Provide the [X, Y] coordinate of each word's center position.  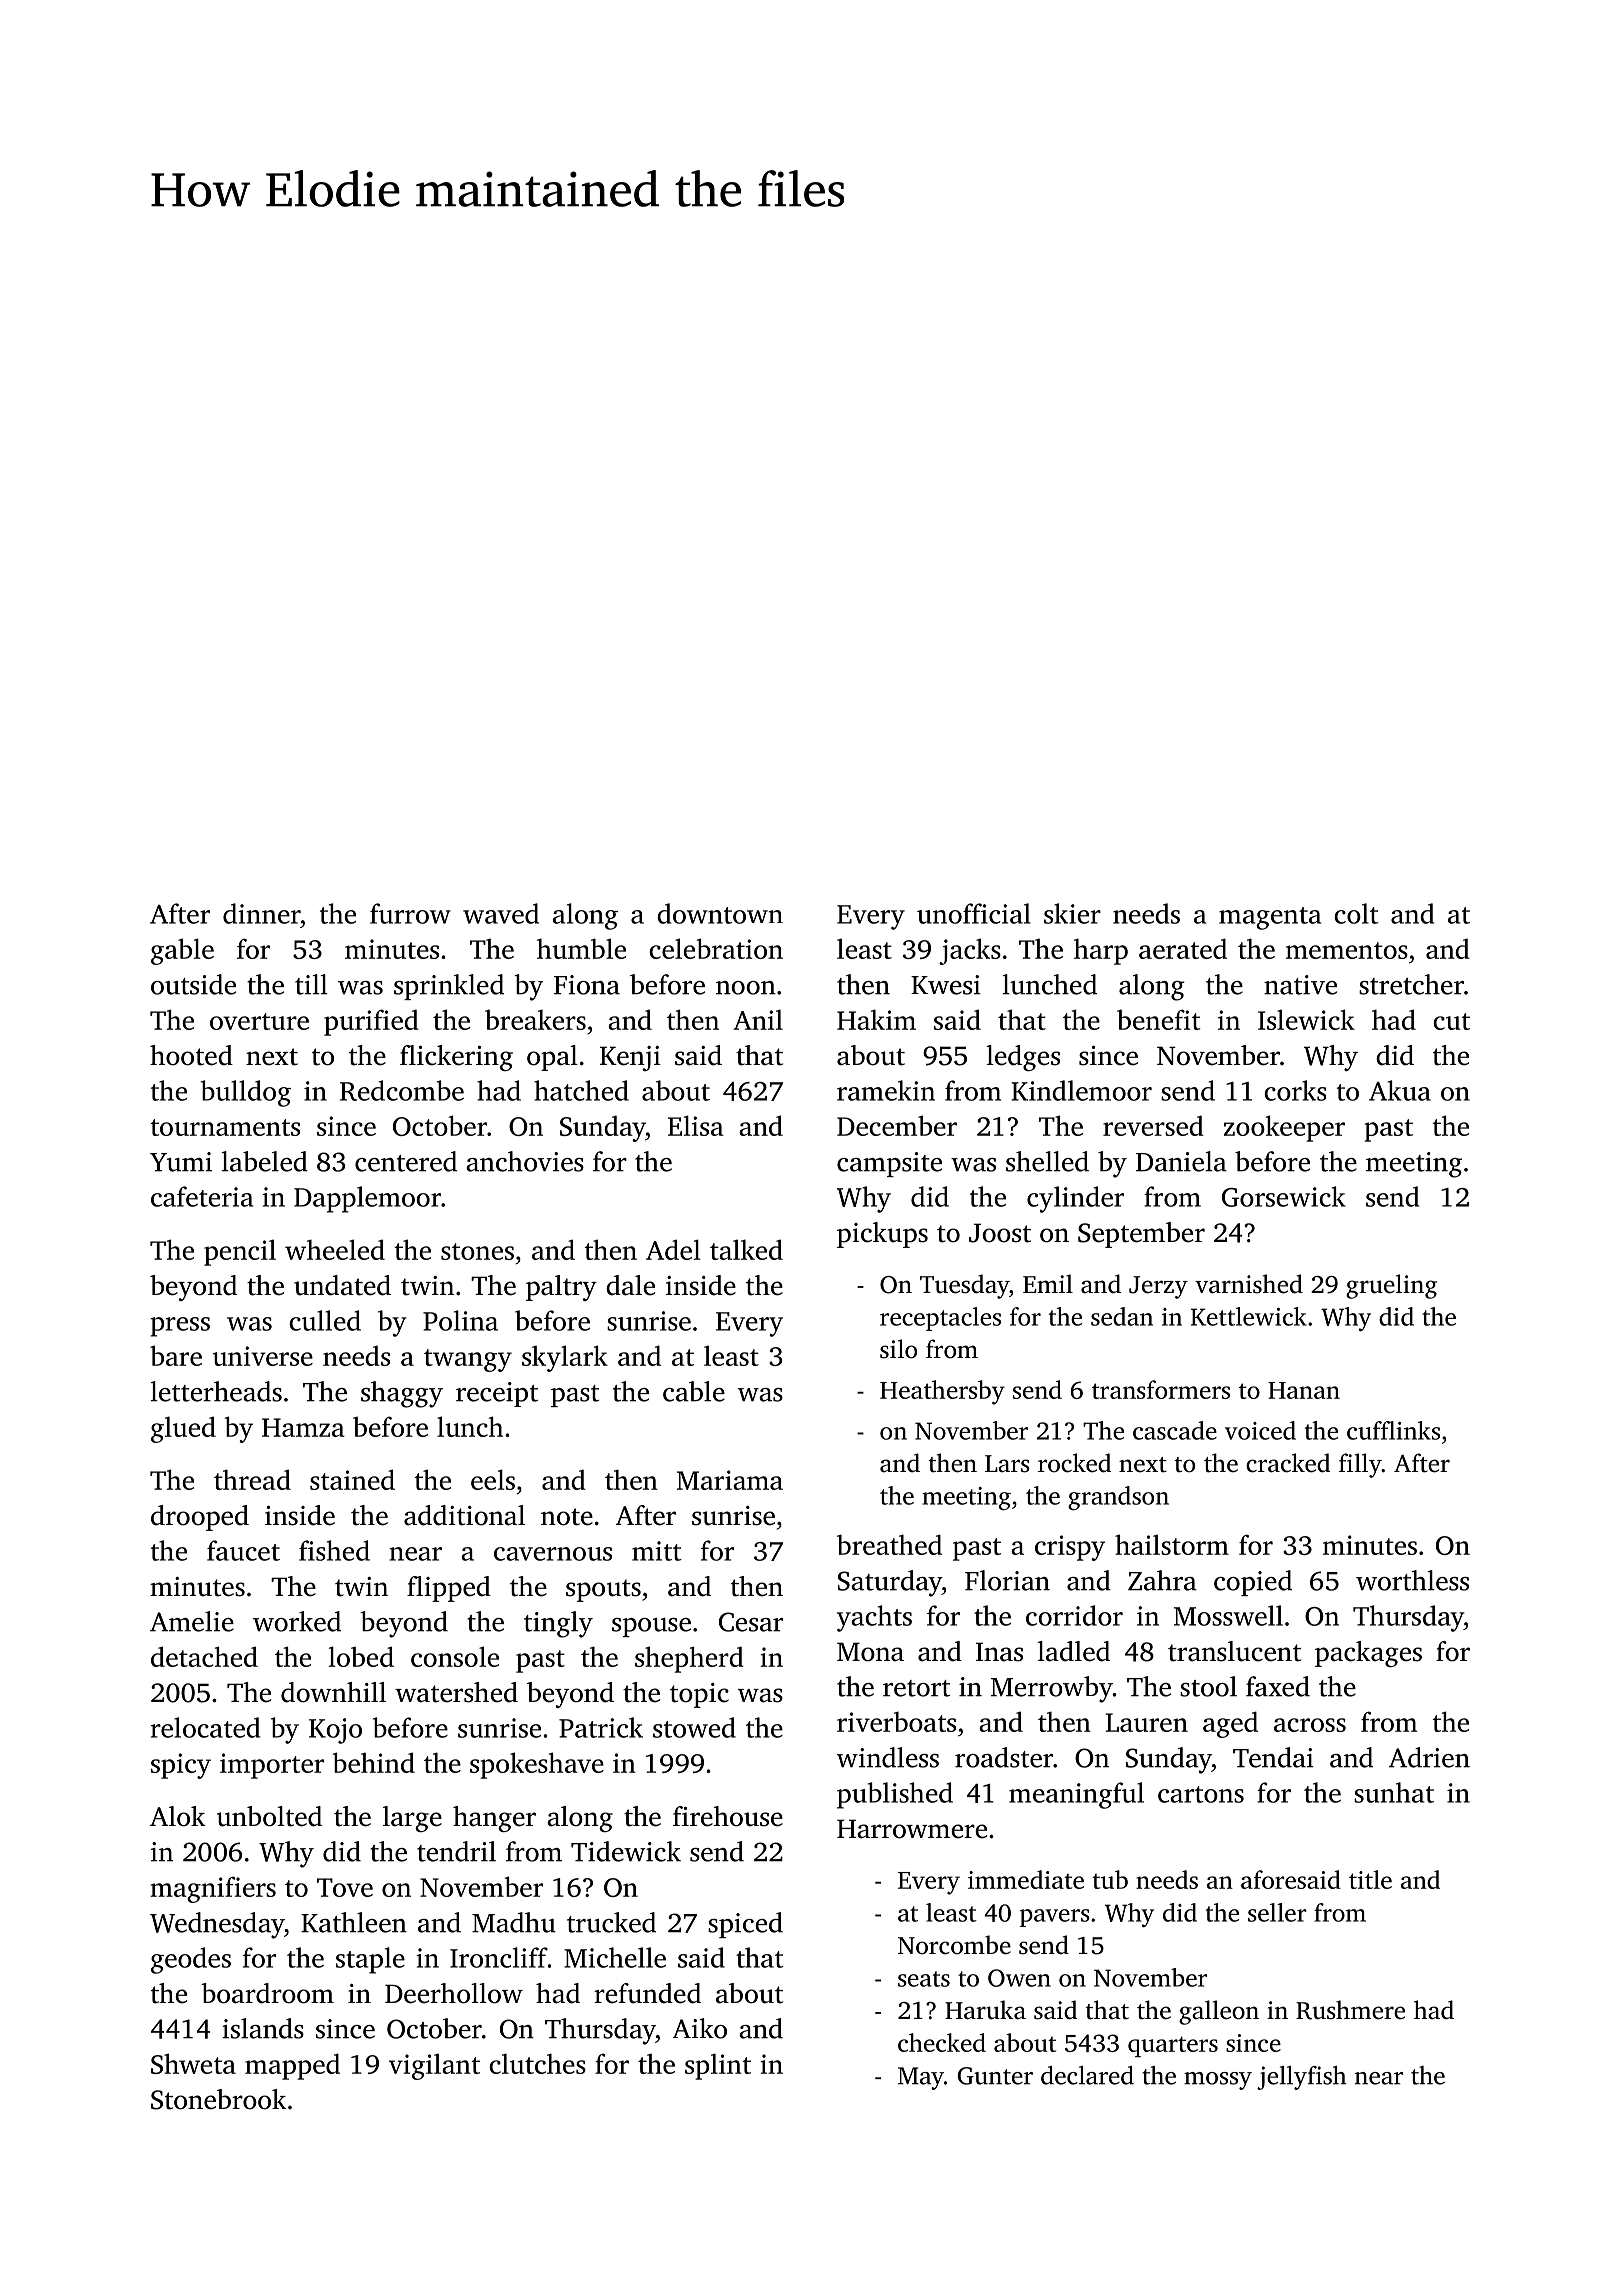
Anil [758, 1019]
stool [1208, 1686]
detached [204, 1656]
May [921, 2078]
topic [699, 1695]
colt [1356, 913]
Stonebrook [219, 2099]
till [311, 984]
